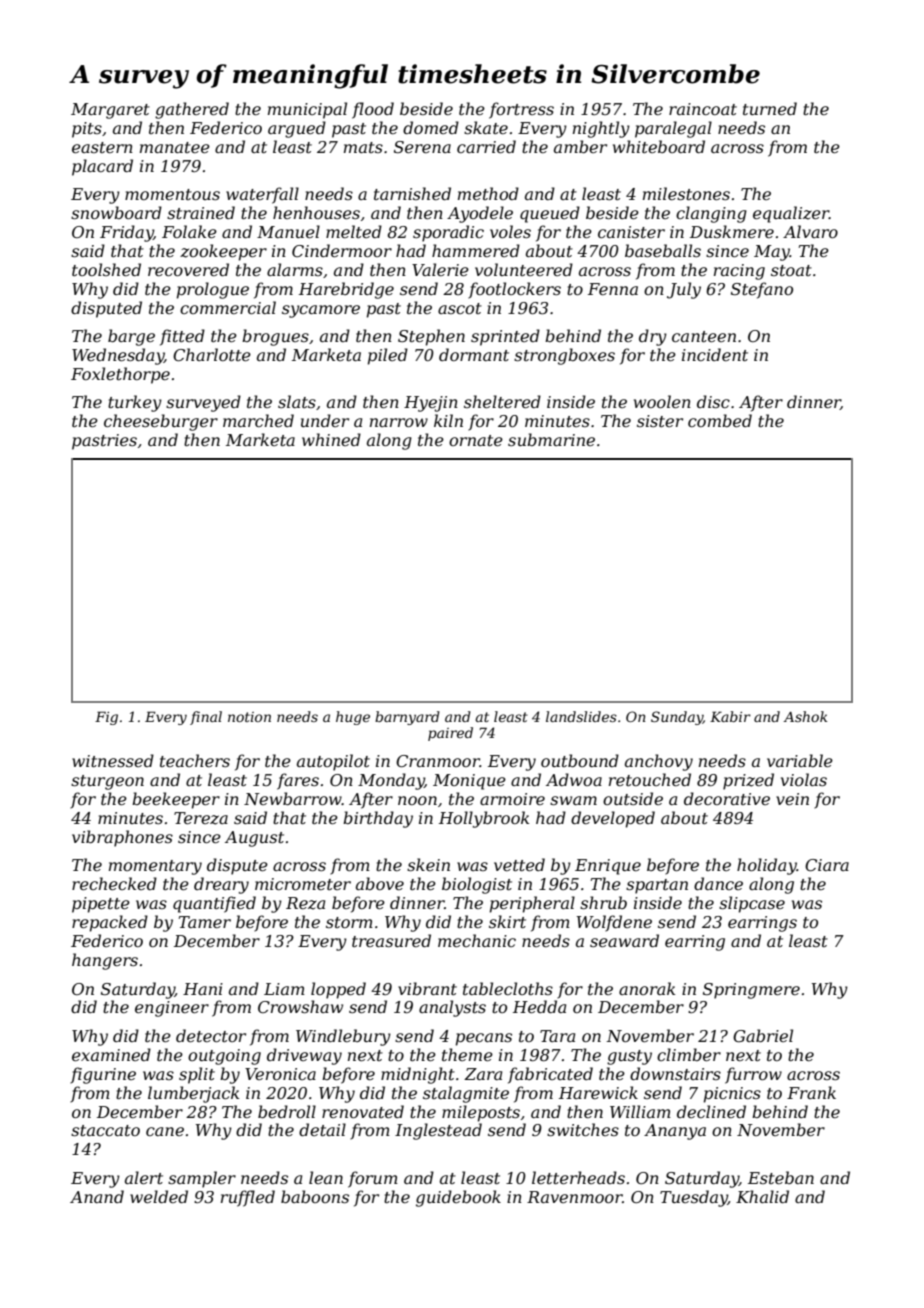  What do you see at coordinates (407, 718) in the image?
I see `barnyard` at bounding box center [407, 718].
